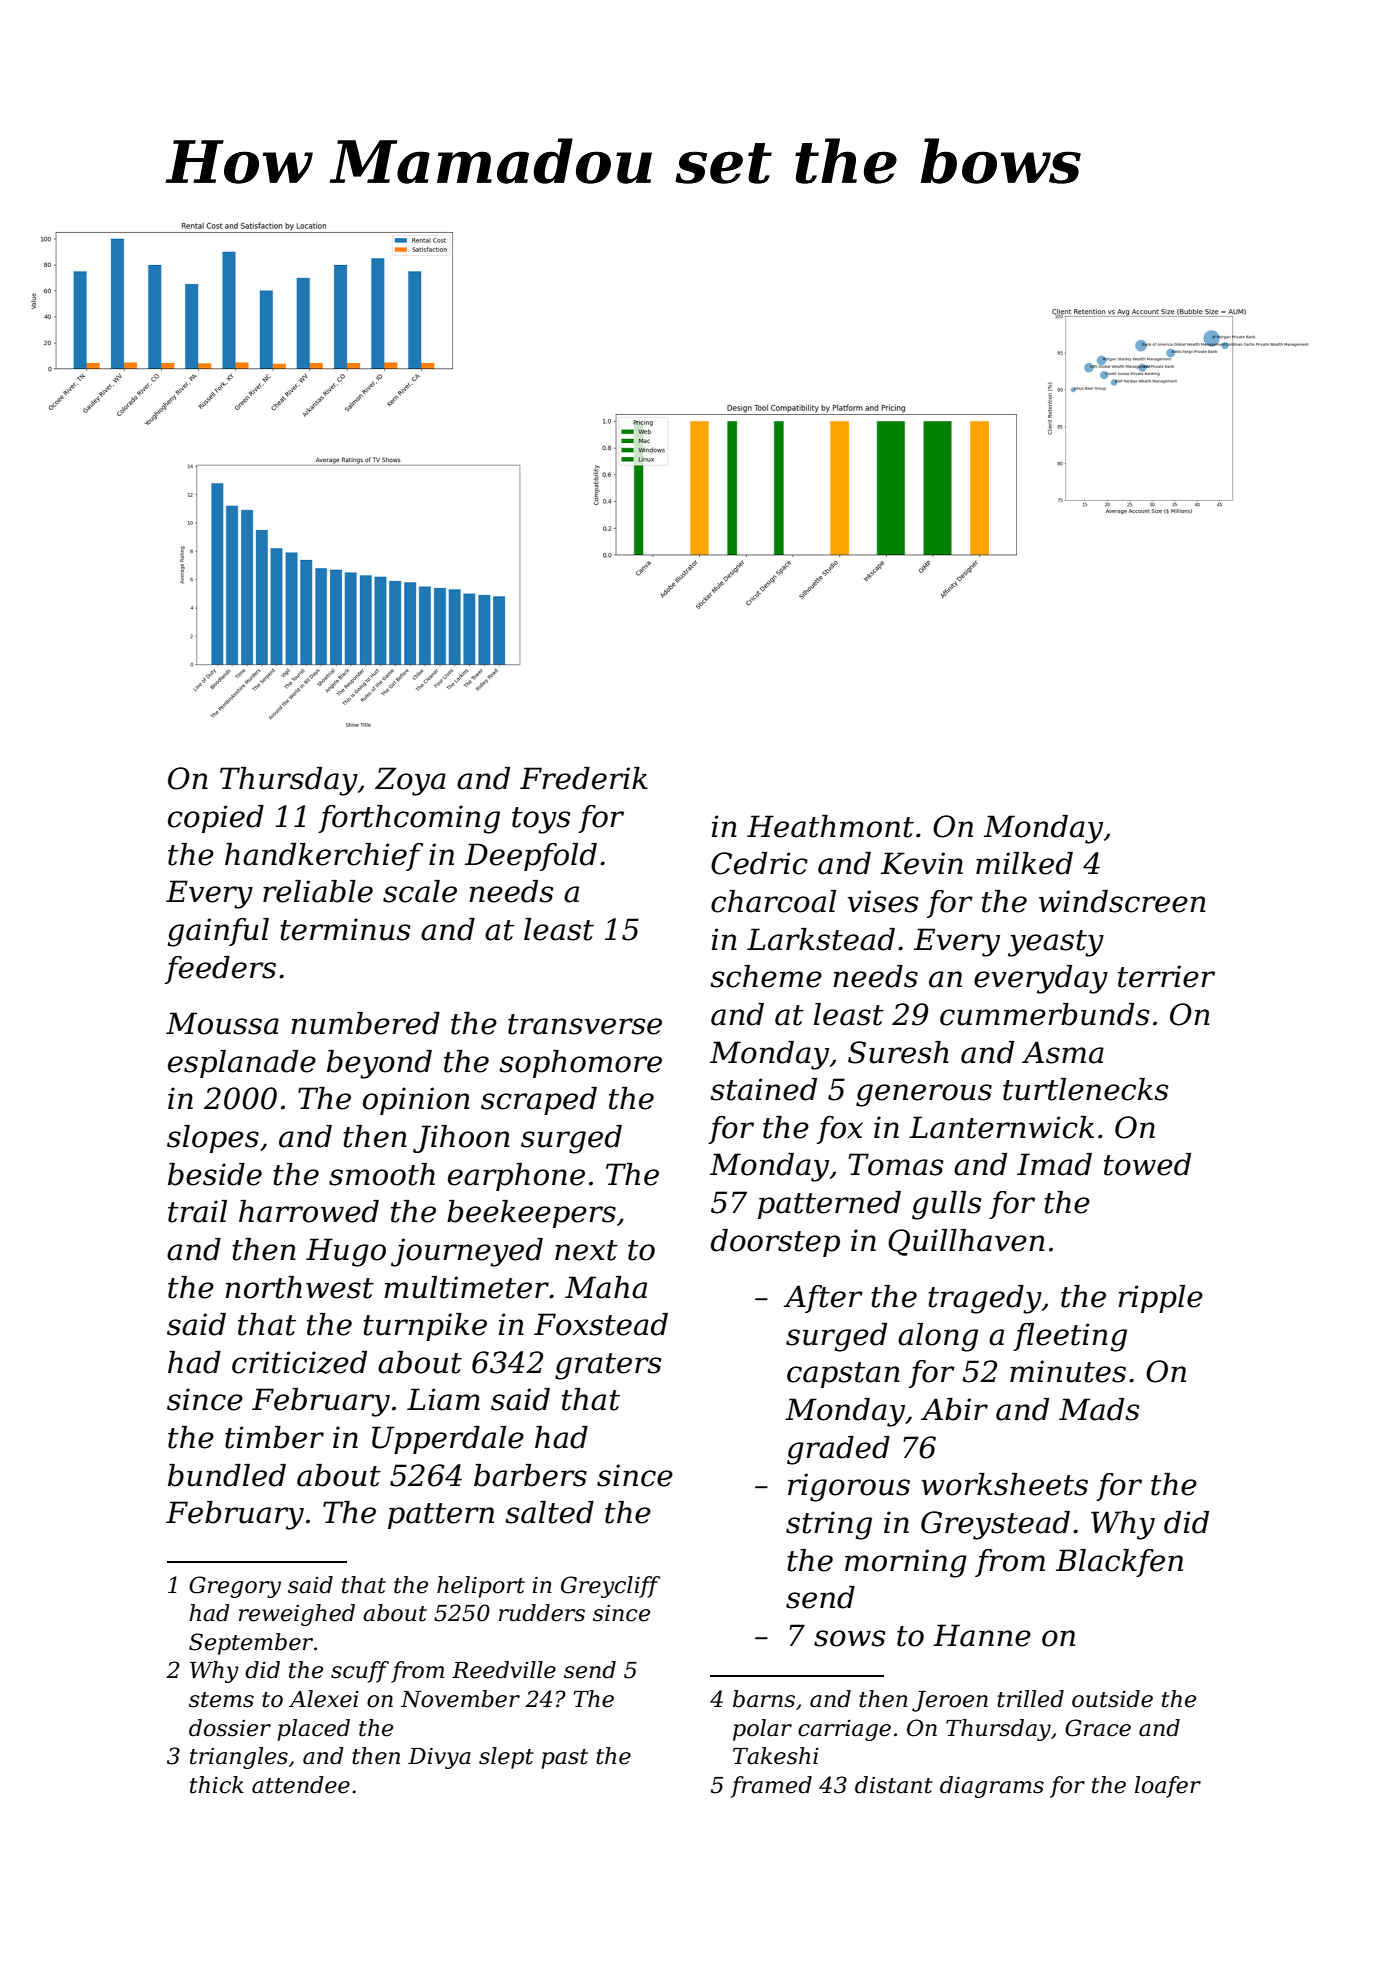 This page has width=1386, height=1969. What do you see at coordinates (1044, 1014) in the page?
I see `cummerbunds` at bounding box center [1044, 1014].
